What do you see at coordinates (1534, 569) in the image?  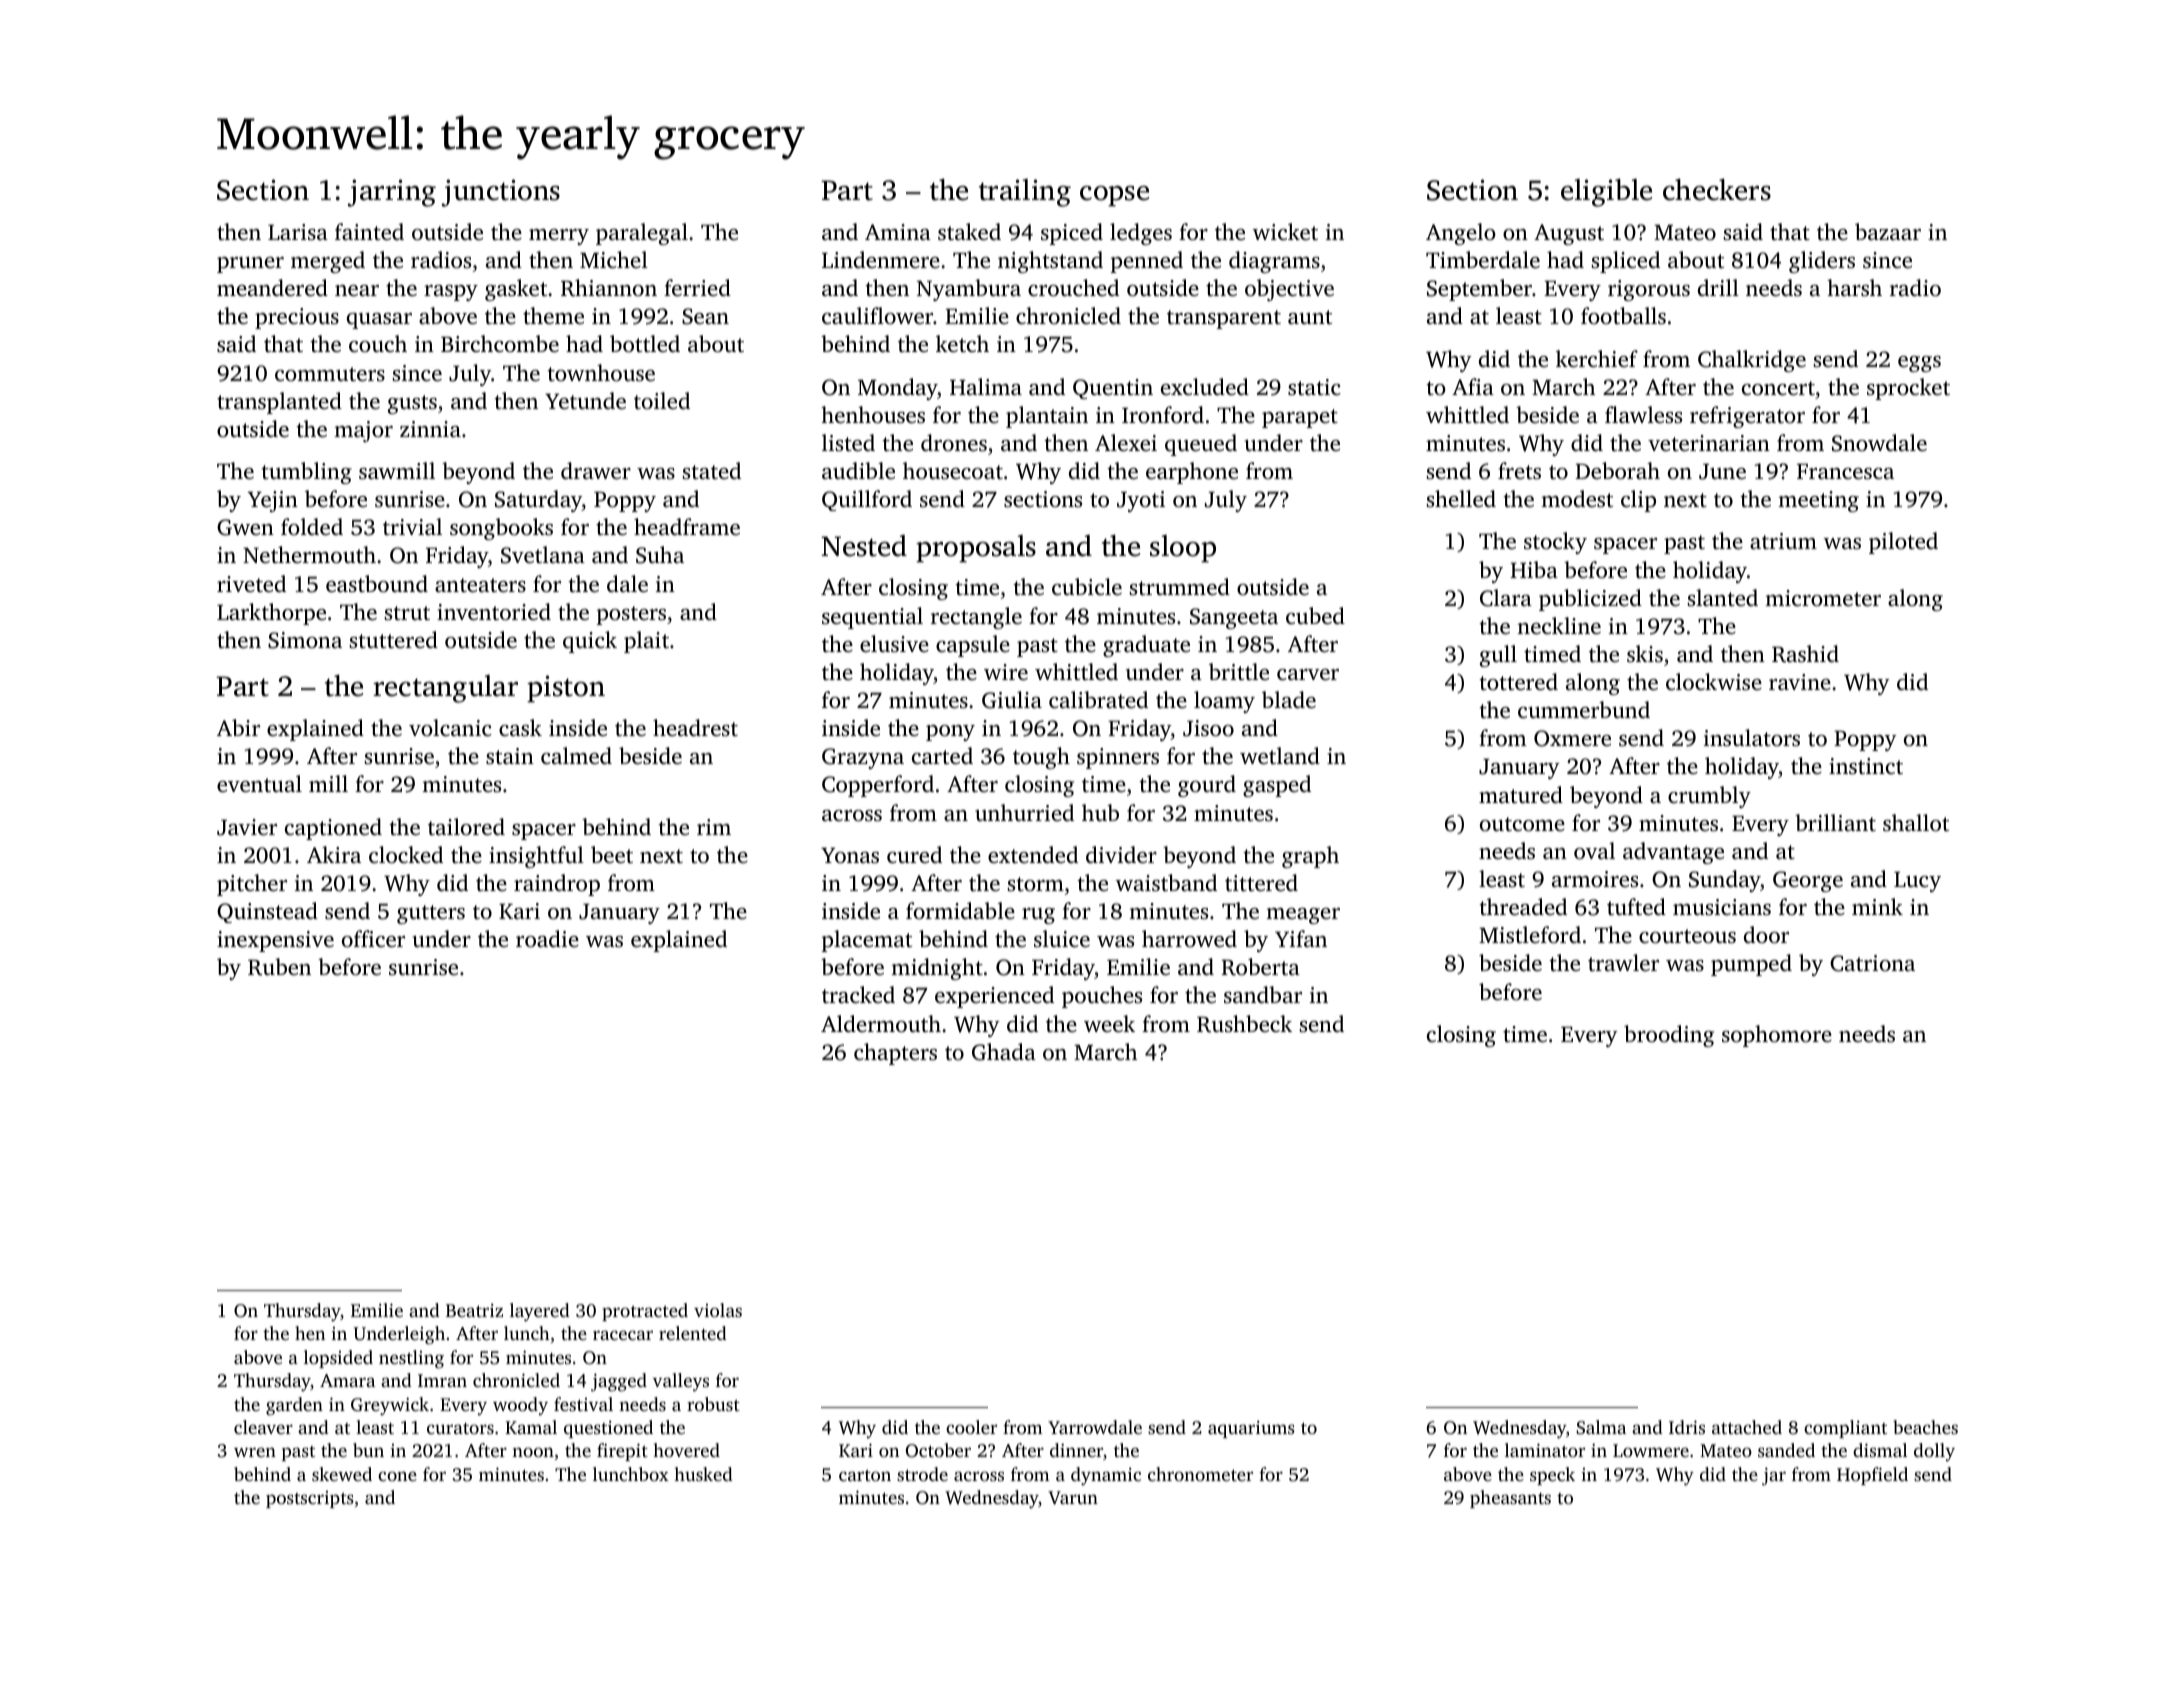 I see `Hiba` at bounding box center [1534, 569].
